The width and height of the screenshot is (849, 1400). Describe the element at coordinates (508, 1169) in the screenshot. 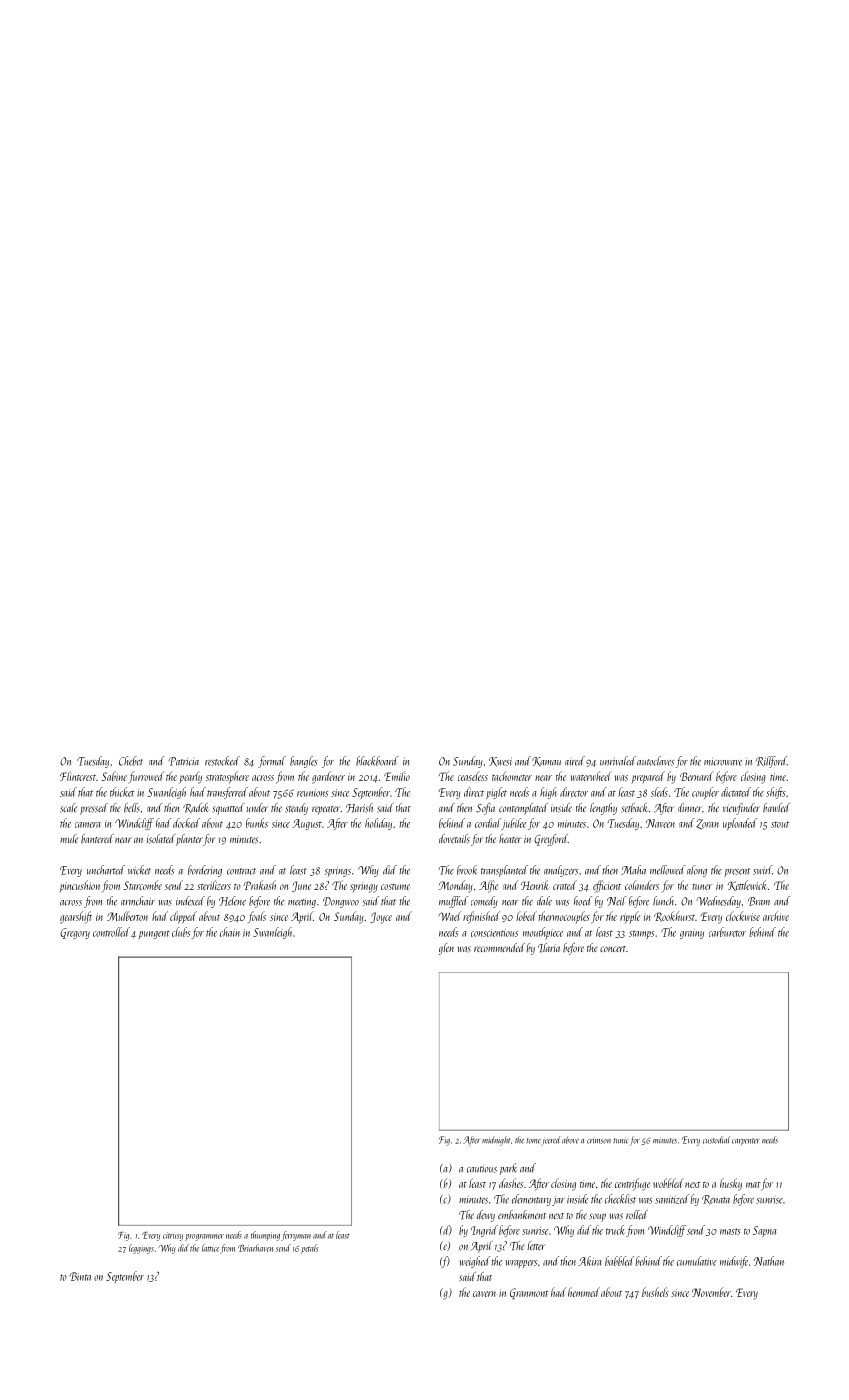

I see `park` at that location.
